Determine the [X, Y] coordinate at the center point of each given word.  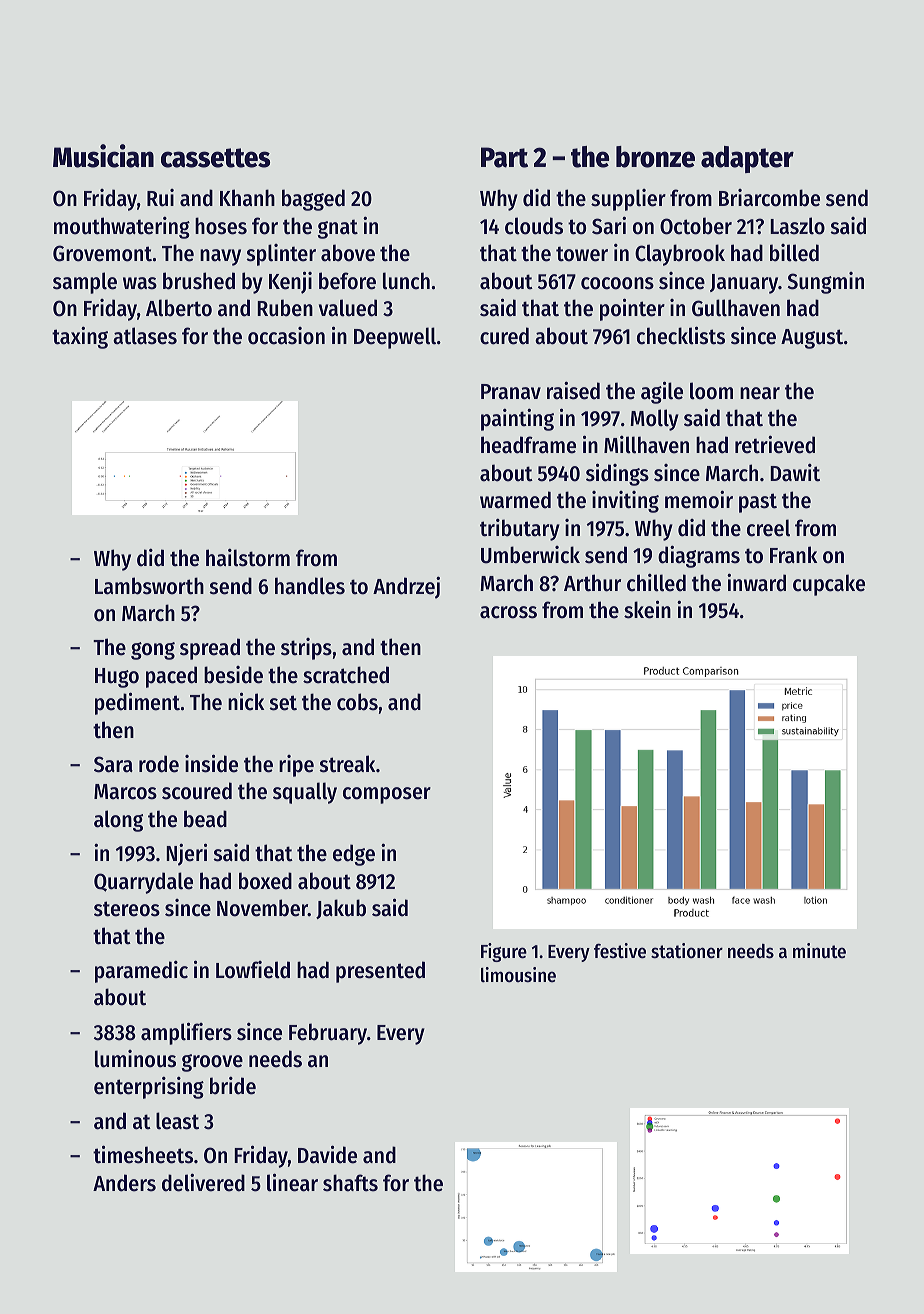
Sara [113, 764]
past [758, 503]
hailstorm [248, 557]
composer [387, 795]
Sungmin [826, 283]
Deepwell [395, 338]
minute [819, 950]
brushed [199, 281]
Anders [124, 1183]
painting [517, 419]
